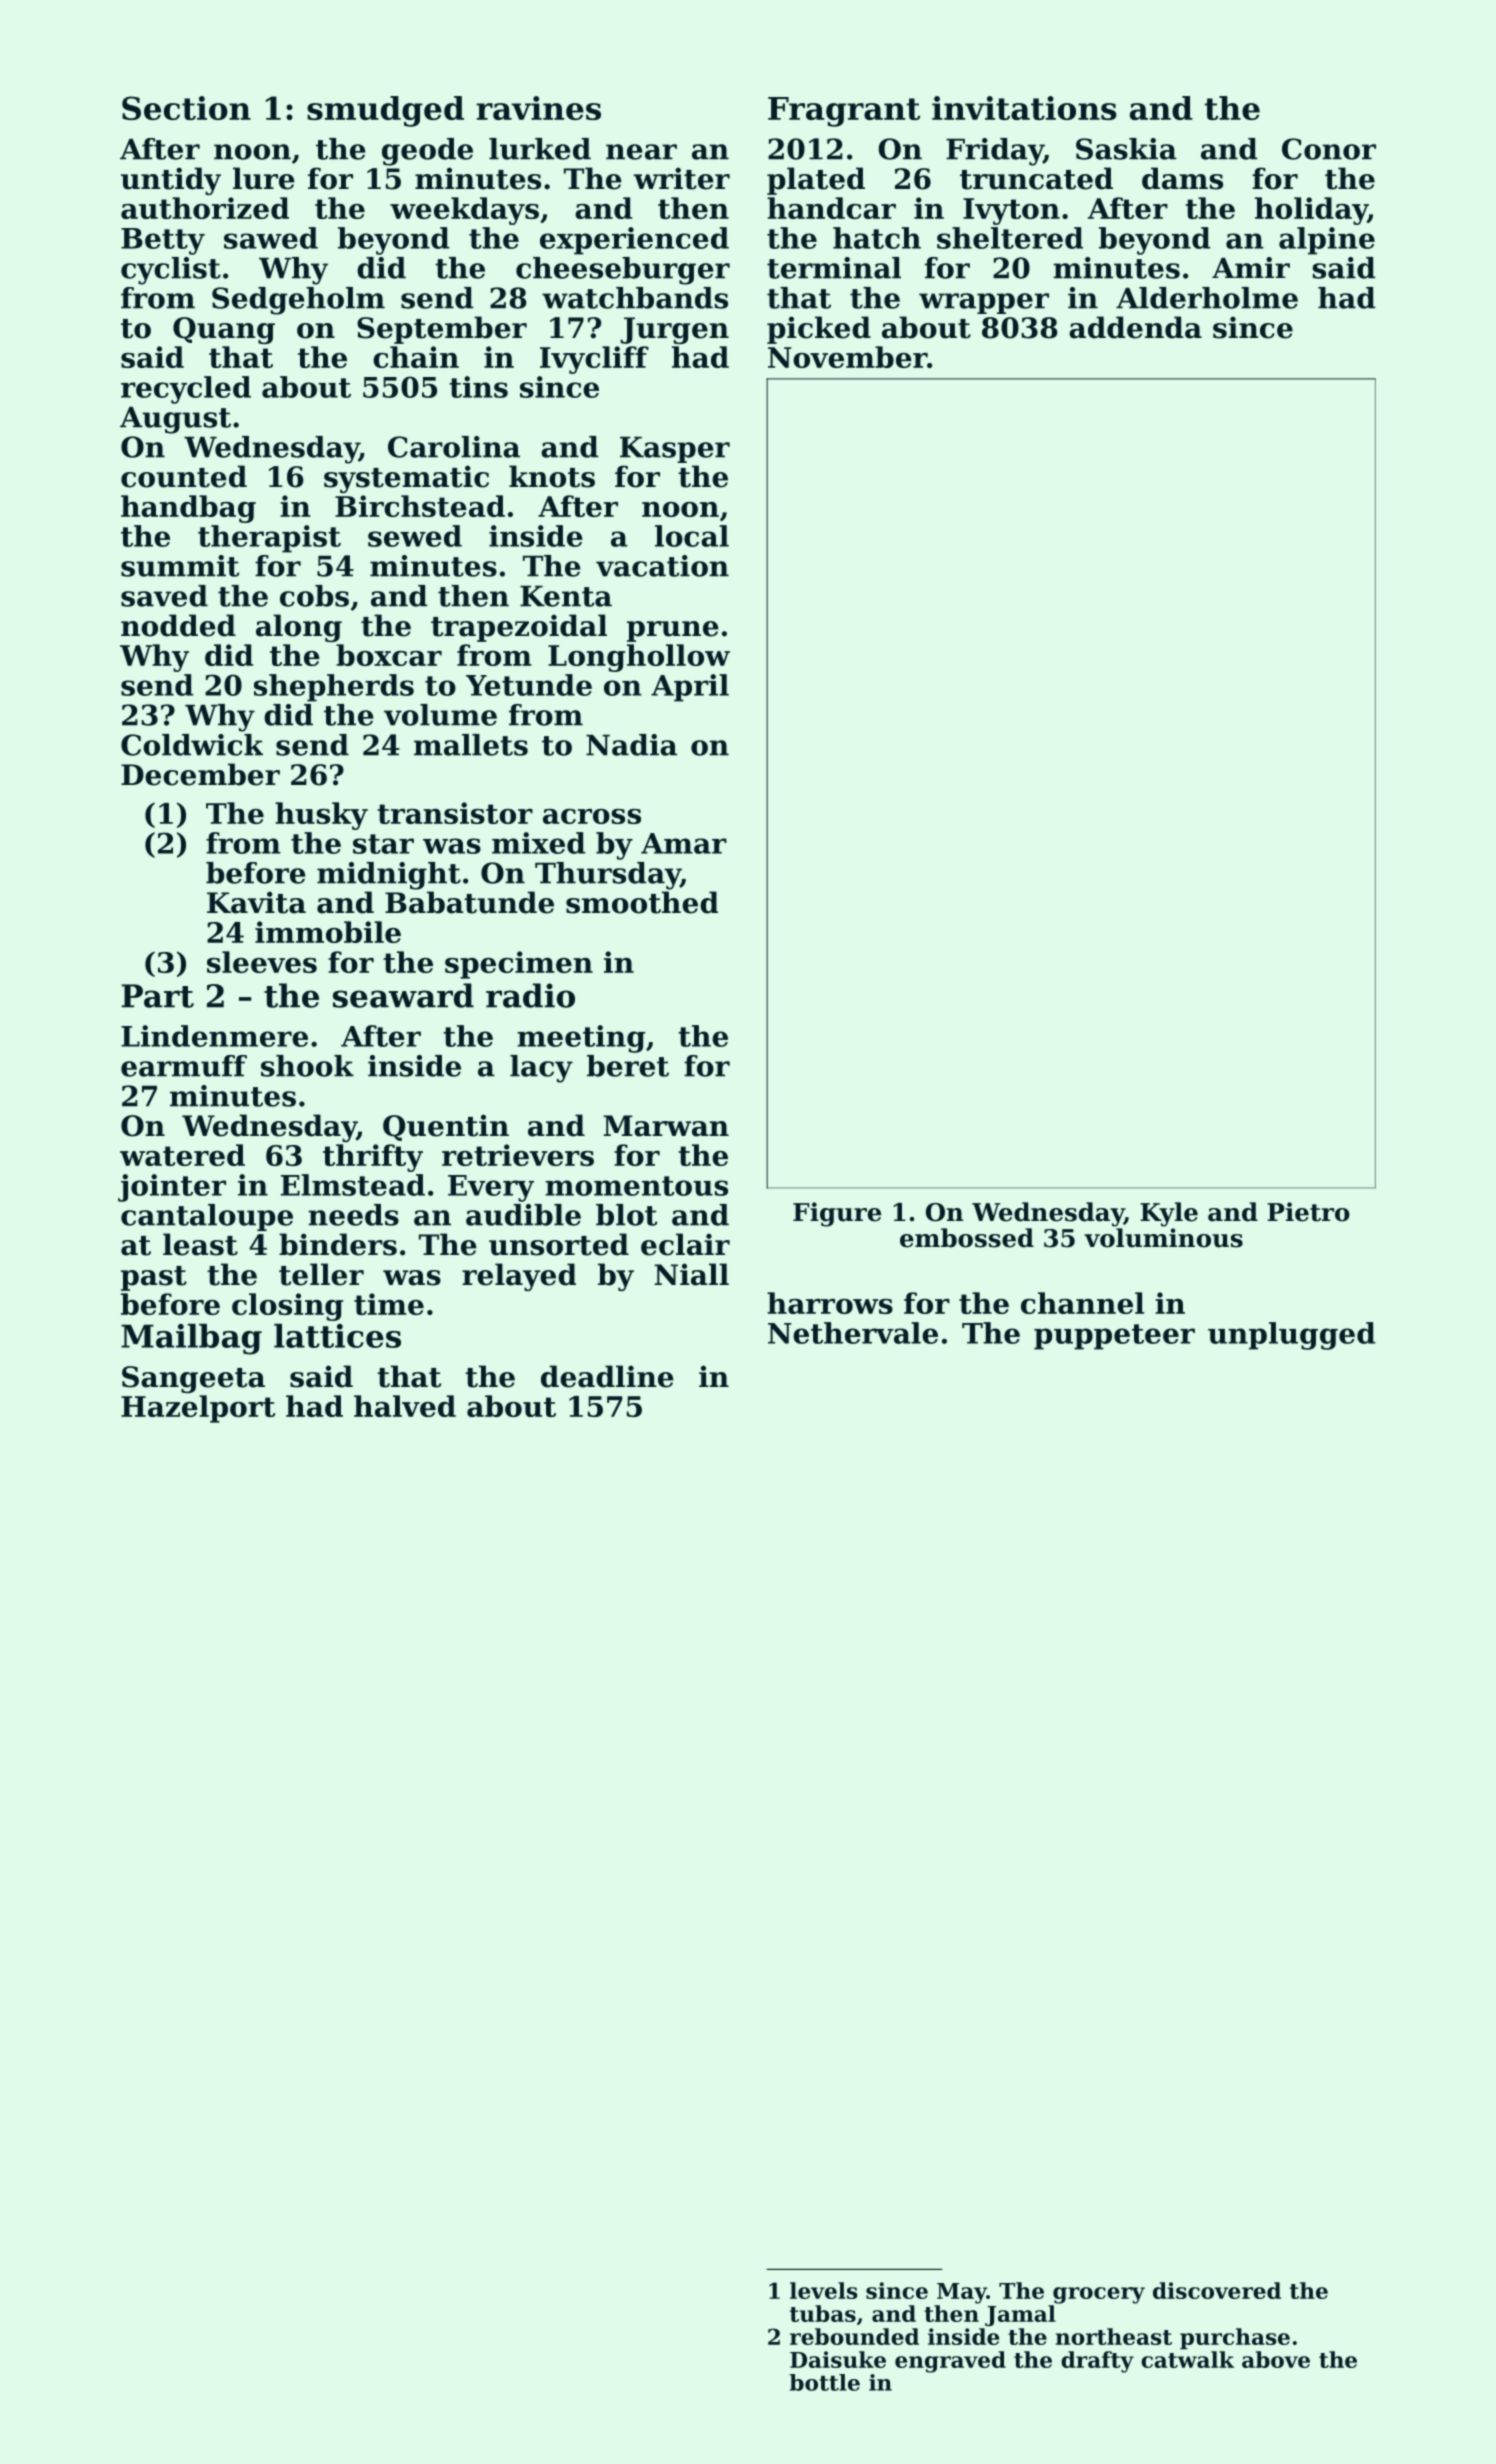  What do you see at coordinates (1327, 241) in the page?
I see `alpine` at bounding box center [1327, 241].
